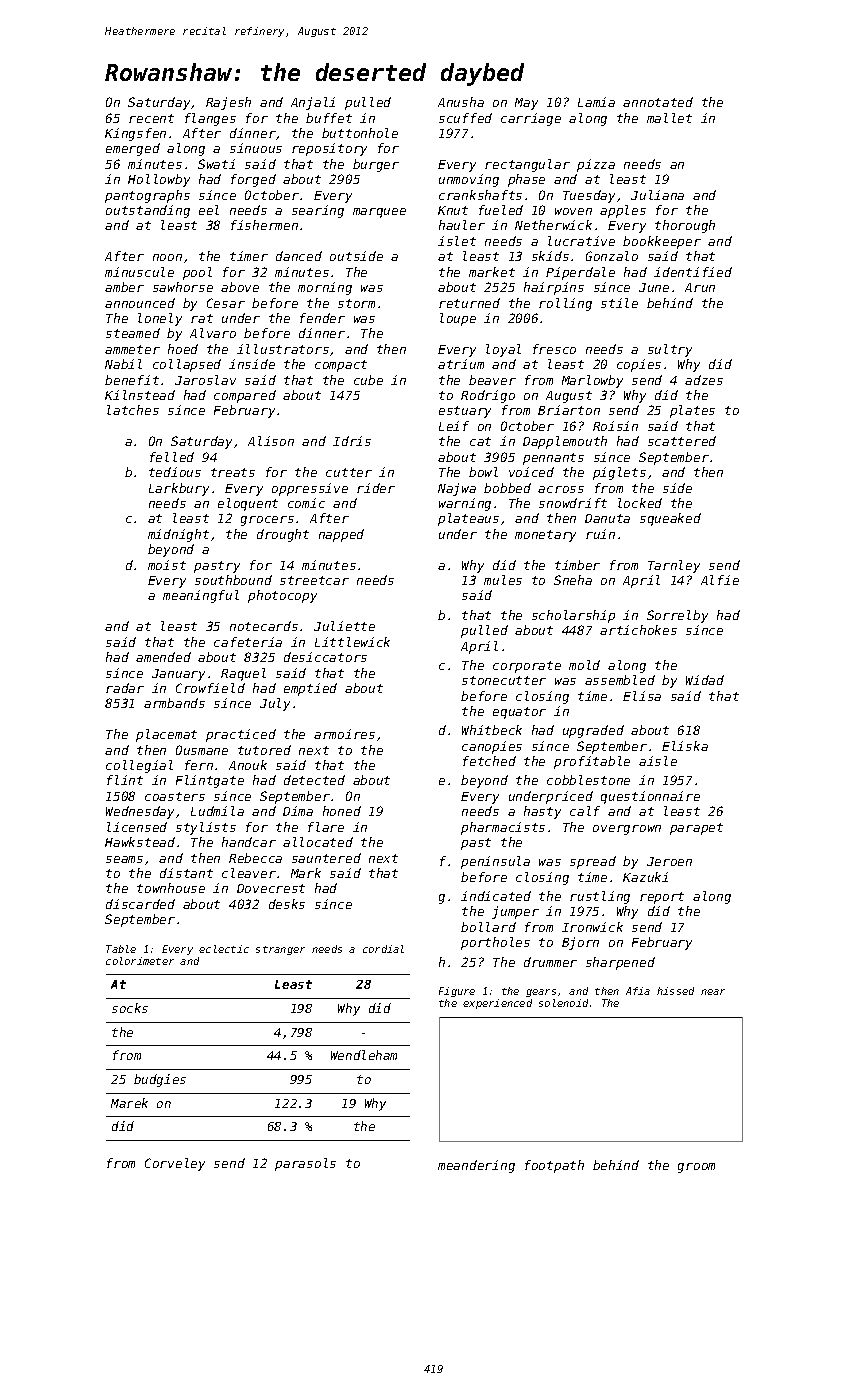  I want to click on moist, so click(167, 565).
